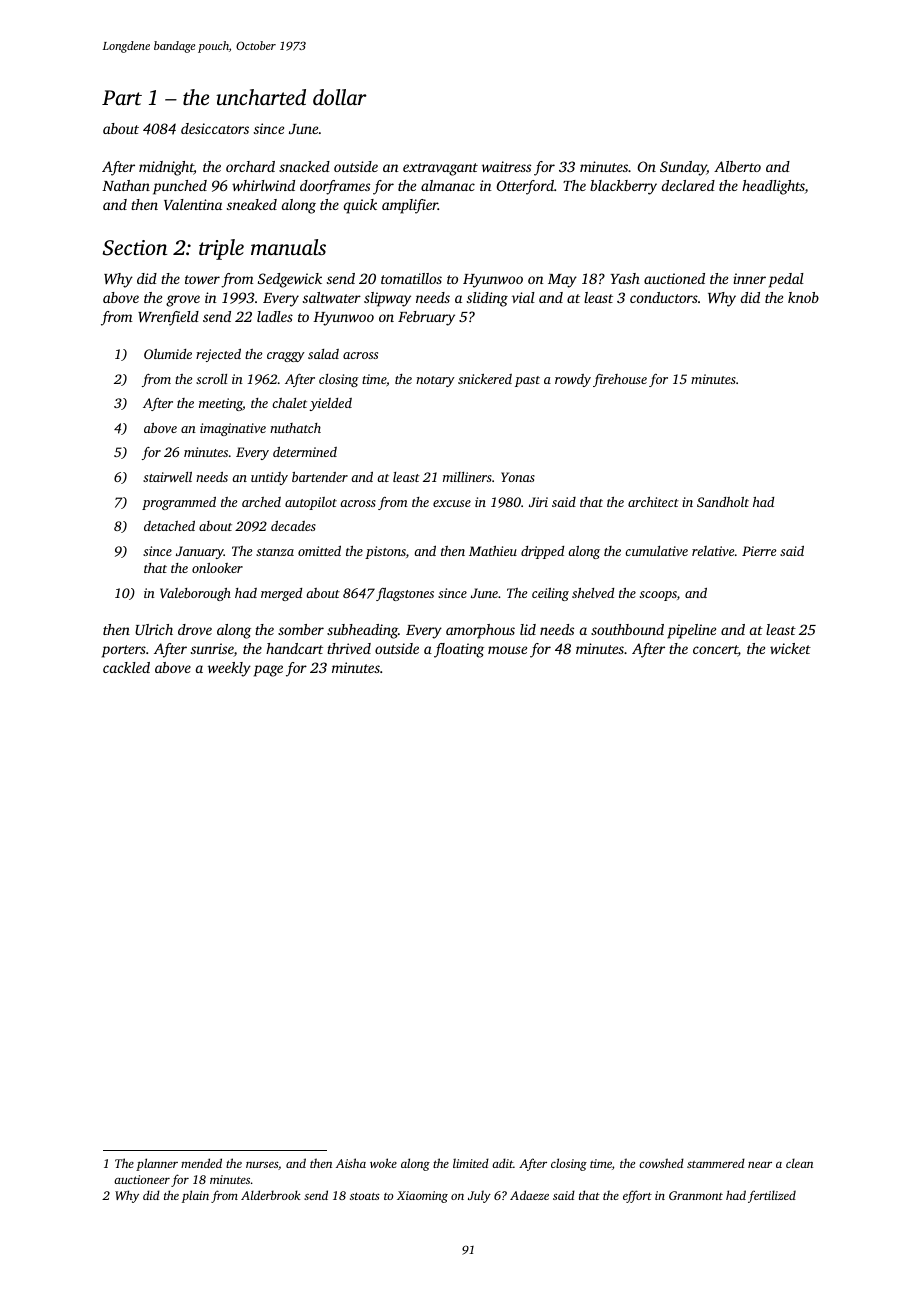 The image size is (924, 1308). I want to click on Alberto, so click(737, 166).
